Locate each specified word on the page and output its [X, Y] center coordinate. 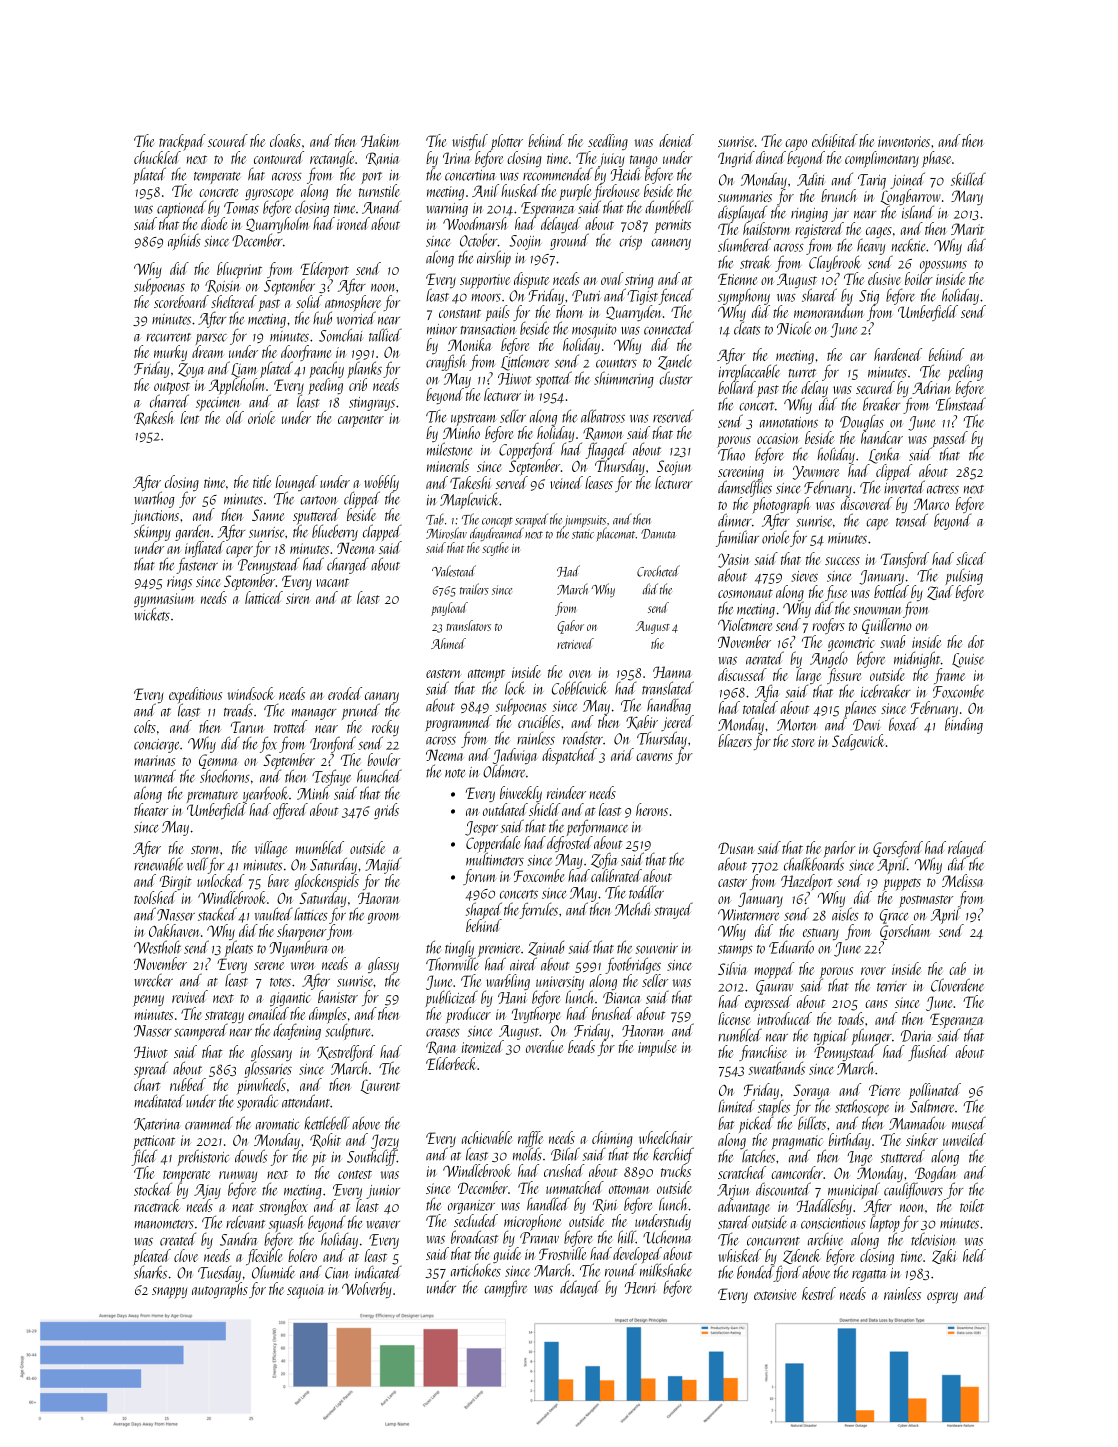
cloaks [285, 140]
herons [652, 809]
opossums [943, 266]
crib [358, 385]
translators [468, 625]
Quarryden [633, 313]
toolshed [155, 897]
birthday [850, 1141]
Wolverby [367, 1290]
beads [581, 1046]
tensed [912, 520]
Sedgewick [858, 742]
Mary [967, 197]
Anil [485, 190]
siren [297, 598]
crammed [209, 1123]
